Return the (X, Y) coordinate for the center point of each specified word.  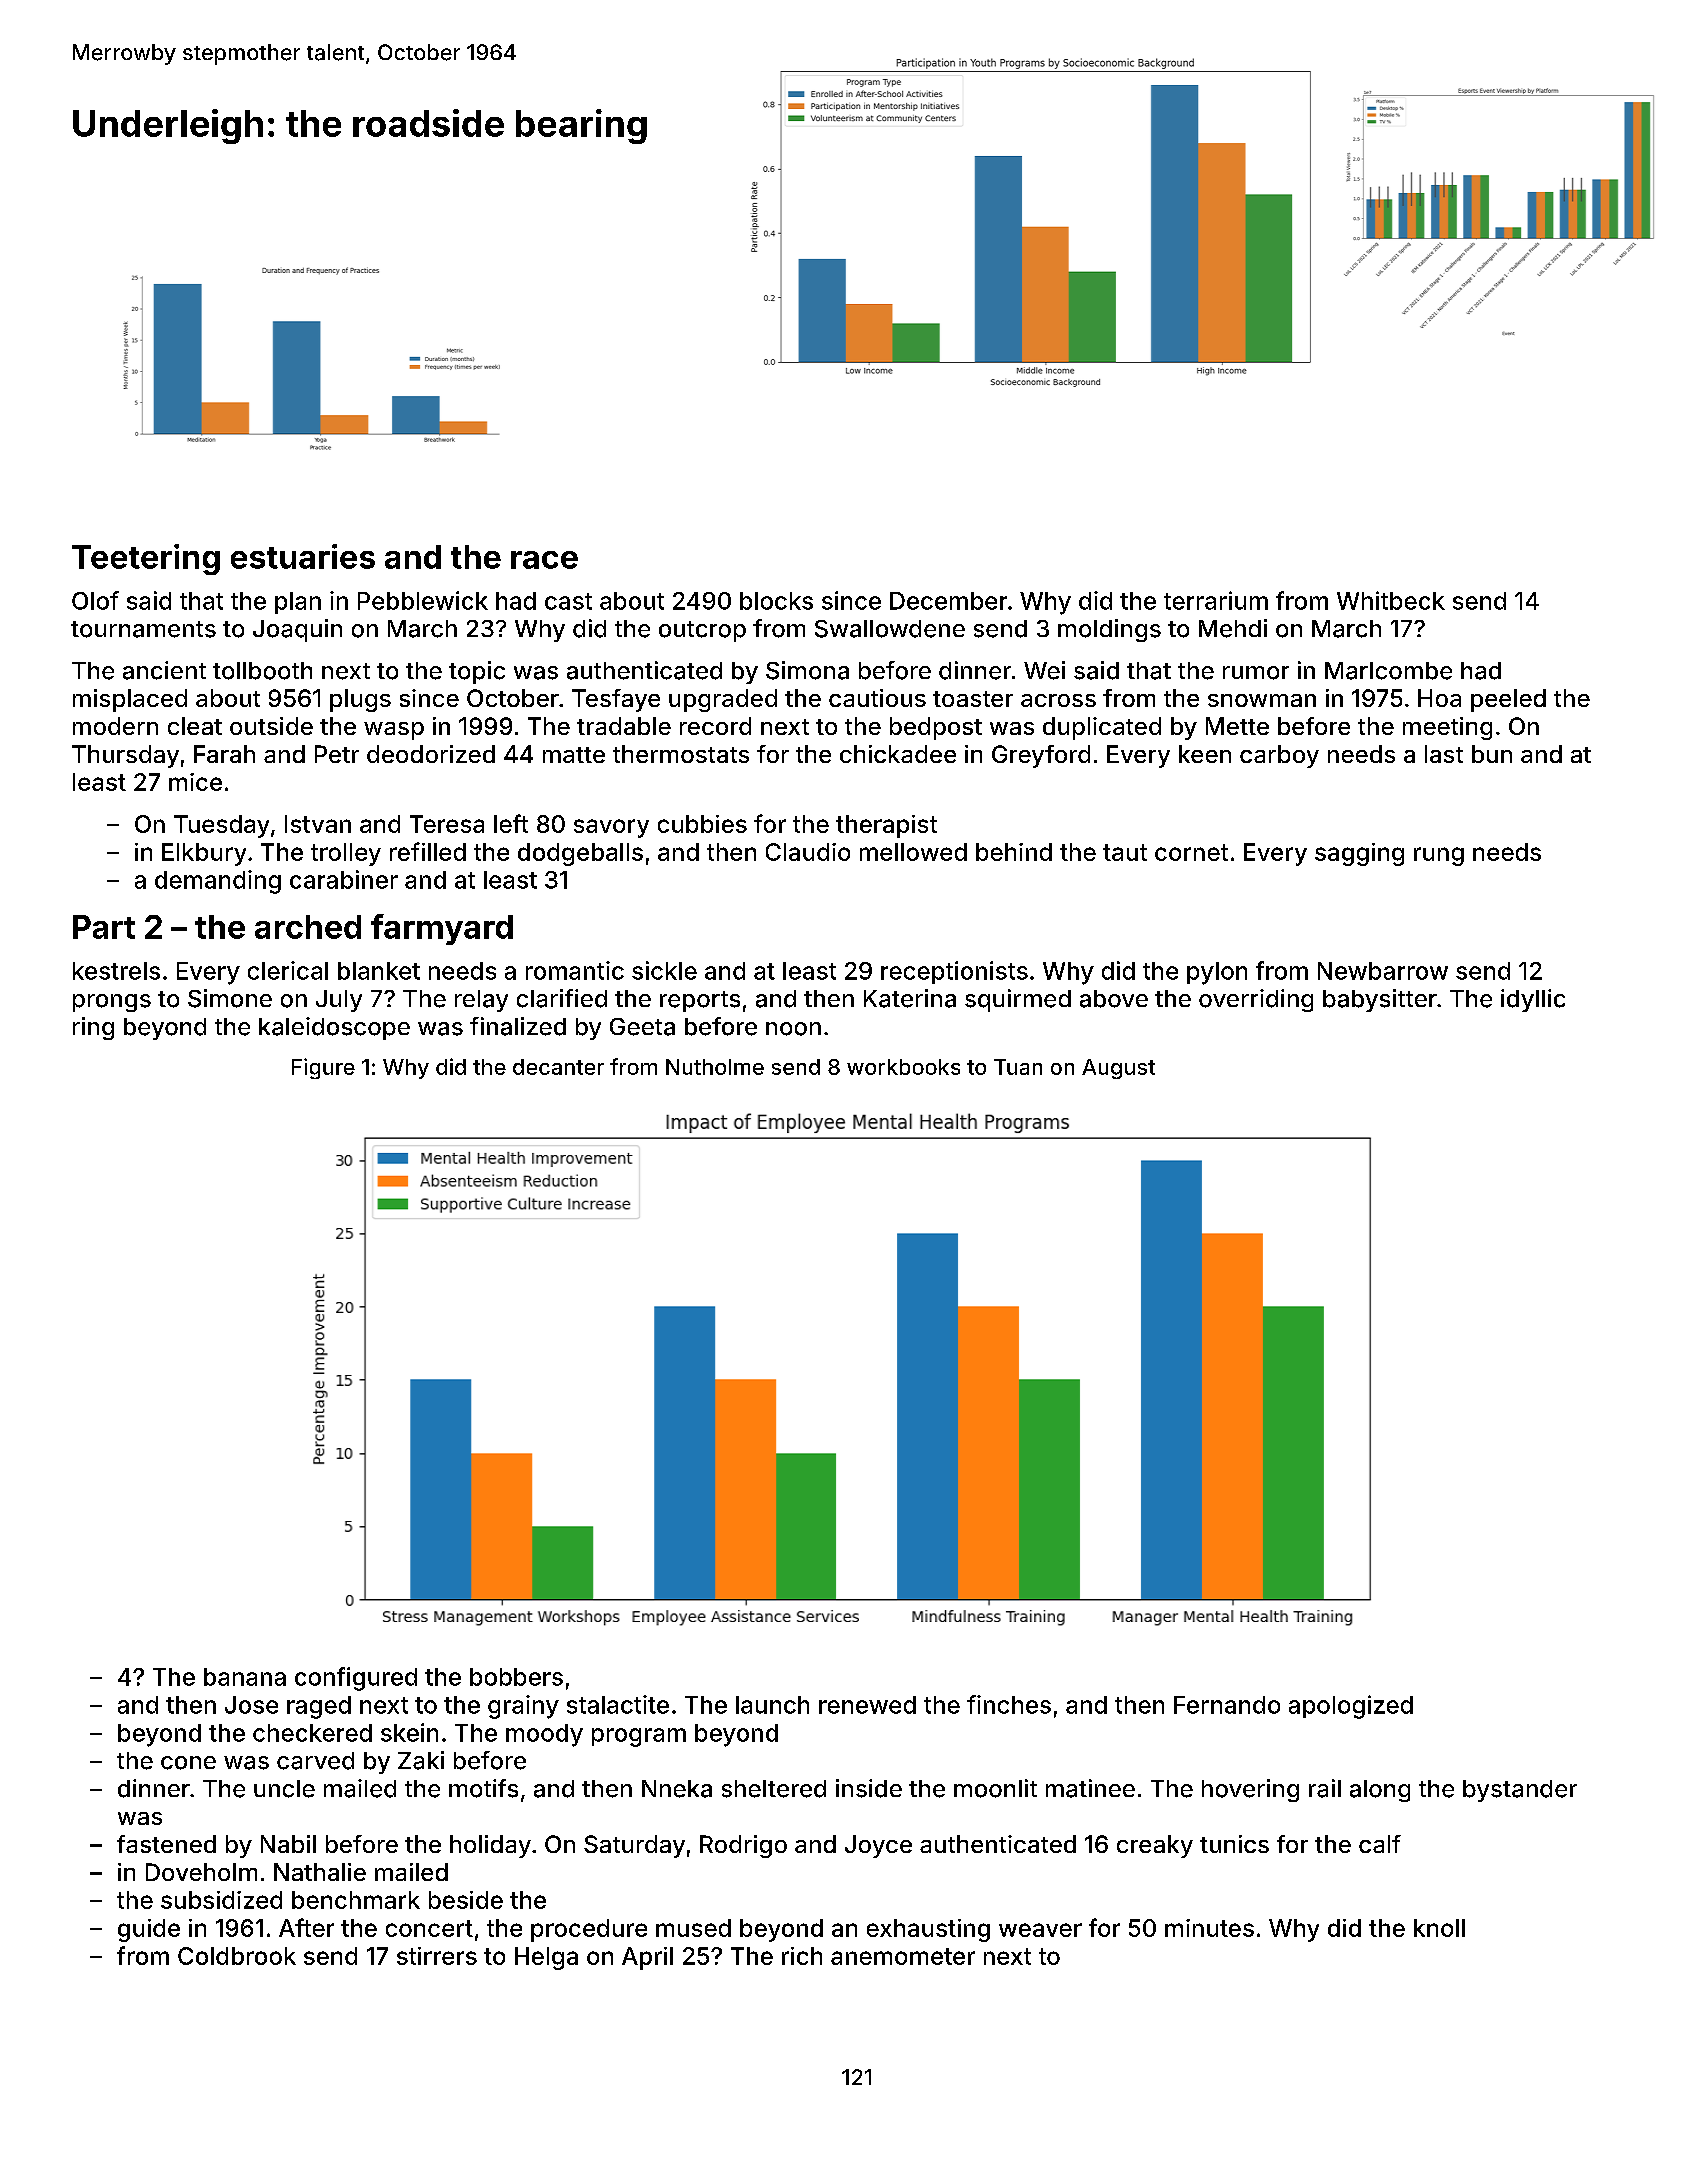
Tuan (1018, 1067)
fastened (166, 1844)
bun (1492, 754)
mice (195, 782)
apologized (1351, 1707)
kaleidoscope (334, 1028)
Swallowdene (890, 629)
